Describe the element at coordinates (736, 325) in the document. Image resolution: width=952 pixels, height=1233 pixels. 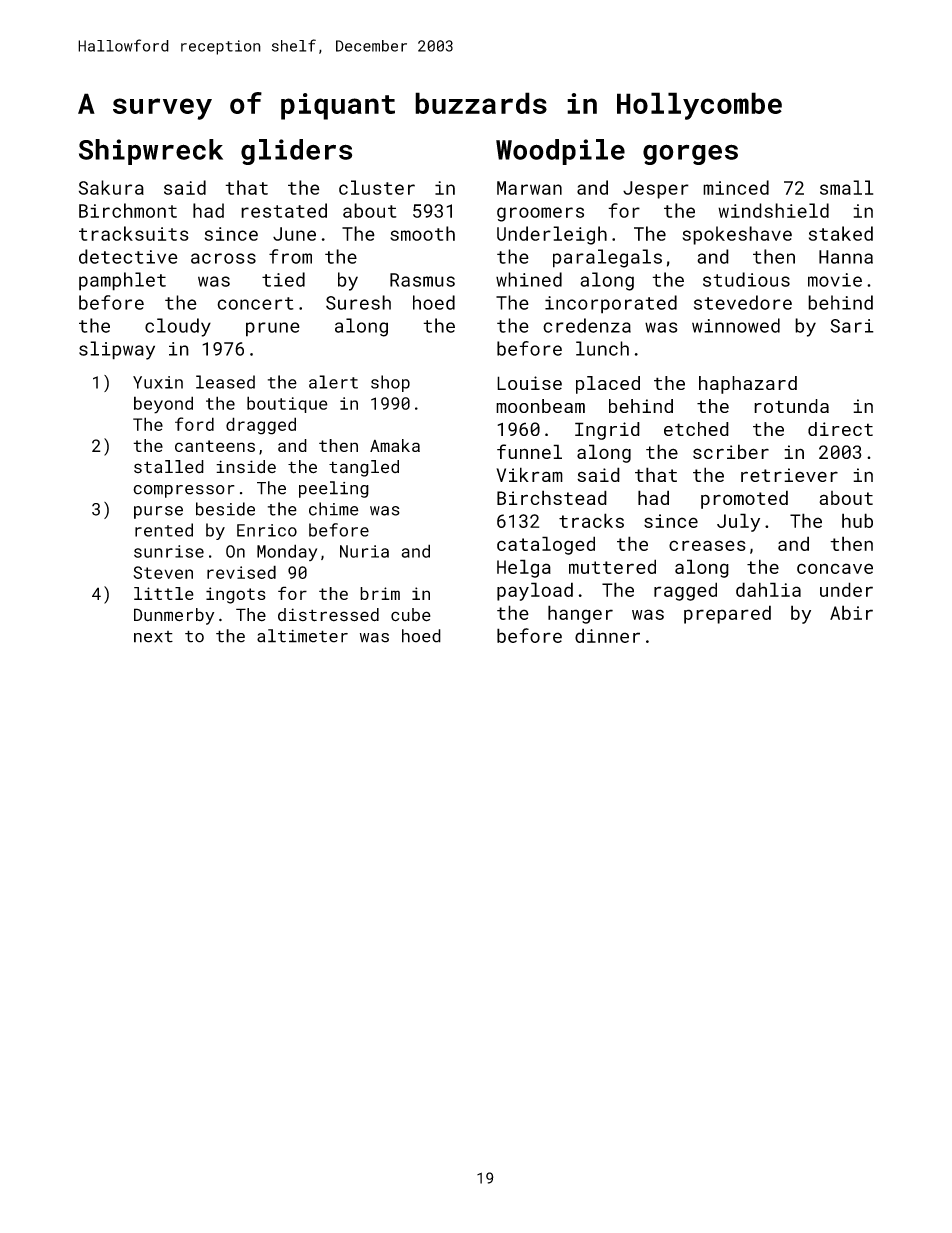
I see `winnowed` at that location.
